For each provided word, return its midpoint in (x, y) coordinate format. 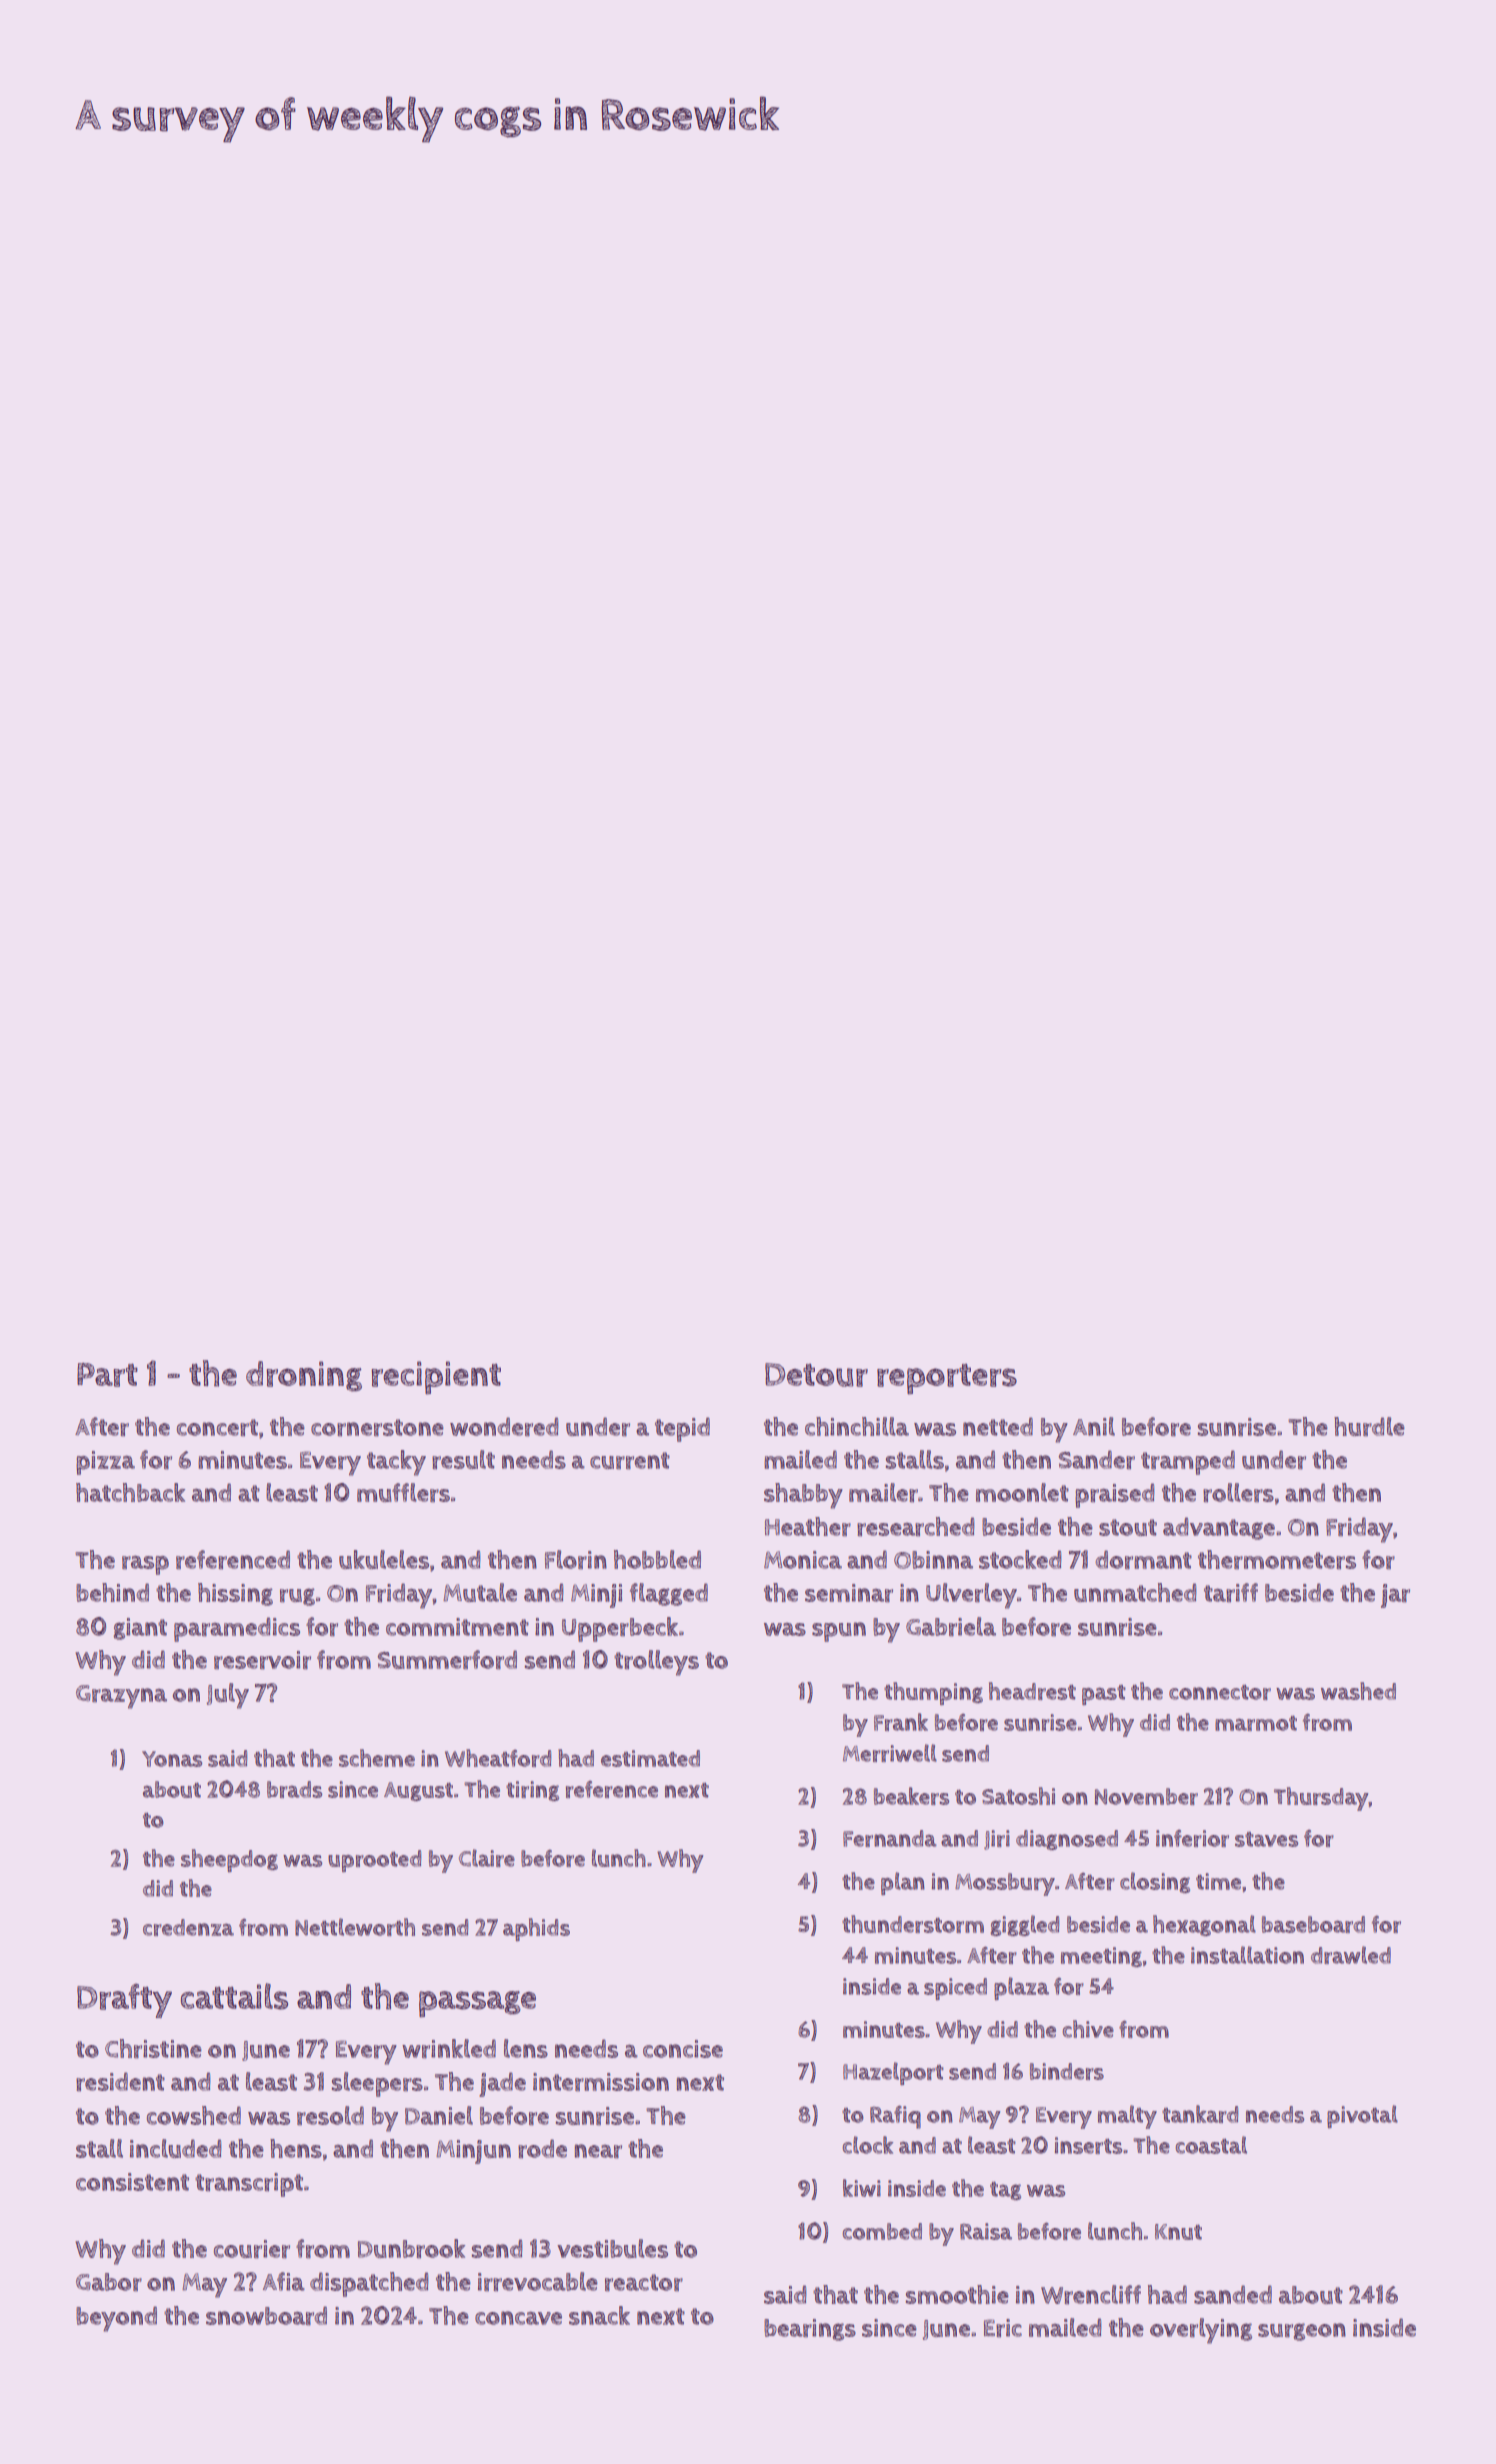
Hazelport (893, 2073)
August (418, 1791)
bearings (810, 2330)
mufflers (403, 1493)
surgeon (1302, 2332)
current (630, 1461)
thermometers (1277, 1560)
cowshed (194, 2115)
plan (903, 1883)
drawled (1351, 1955)
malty (1127, 2117)
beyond (116, 2319)
